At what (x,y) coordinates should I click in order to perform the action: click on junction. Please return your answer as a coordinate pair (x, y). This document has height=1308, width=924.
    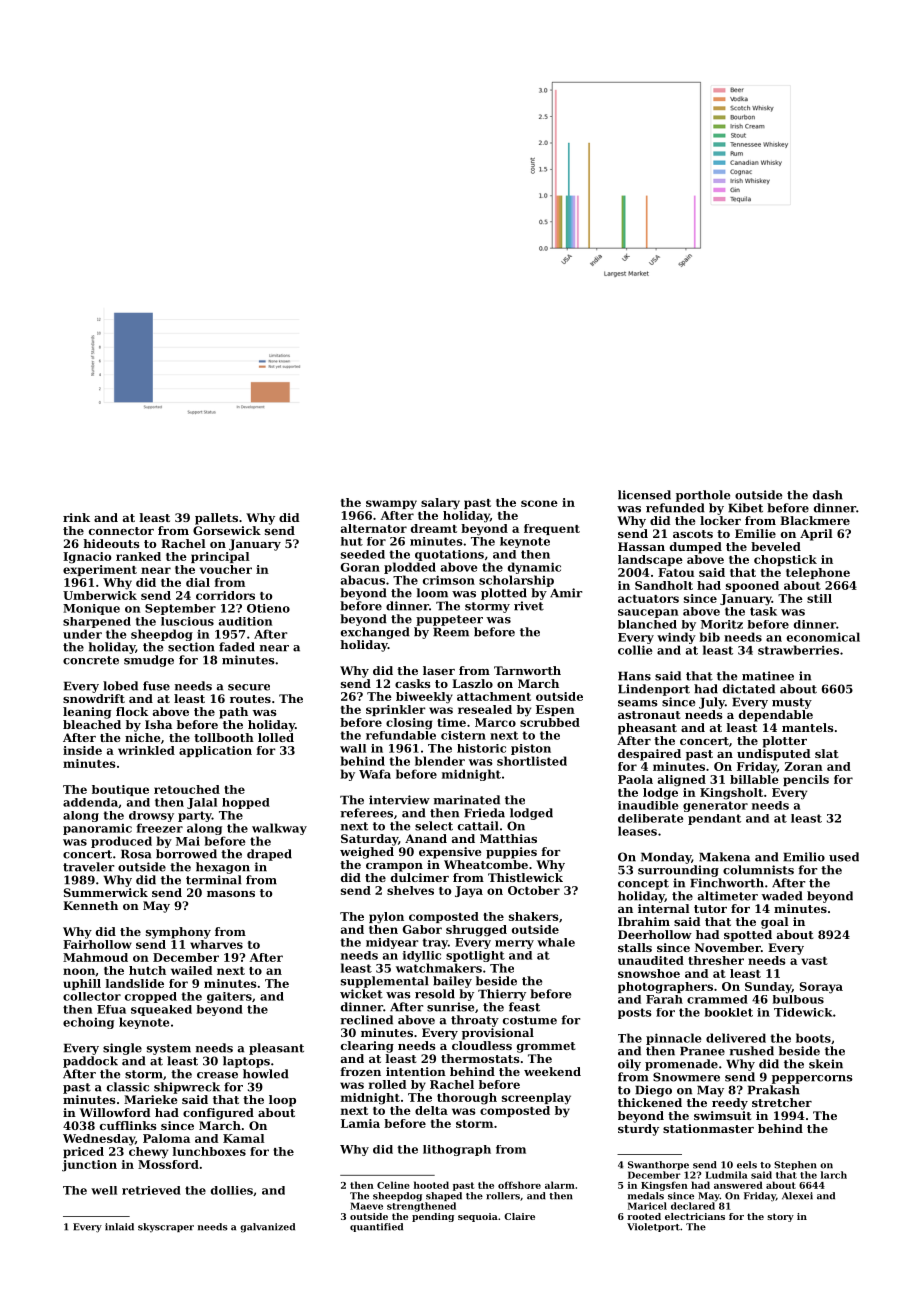
    Looking at the image, I should click on (89, 1166).
